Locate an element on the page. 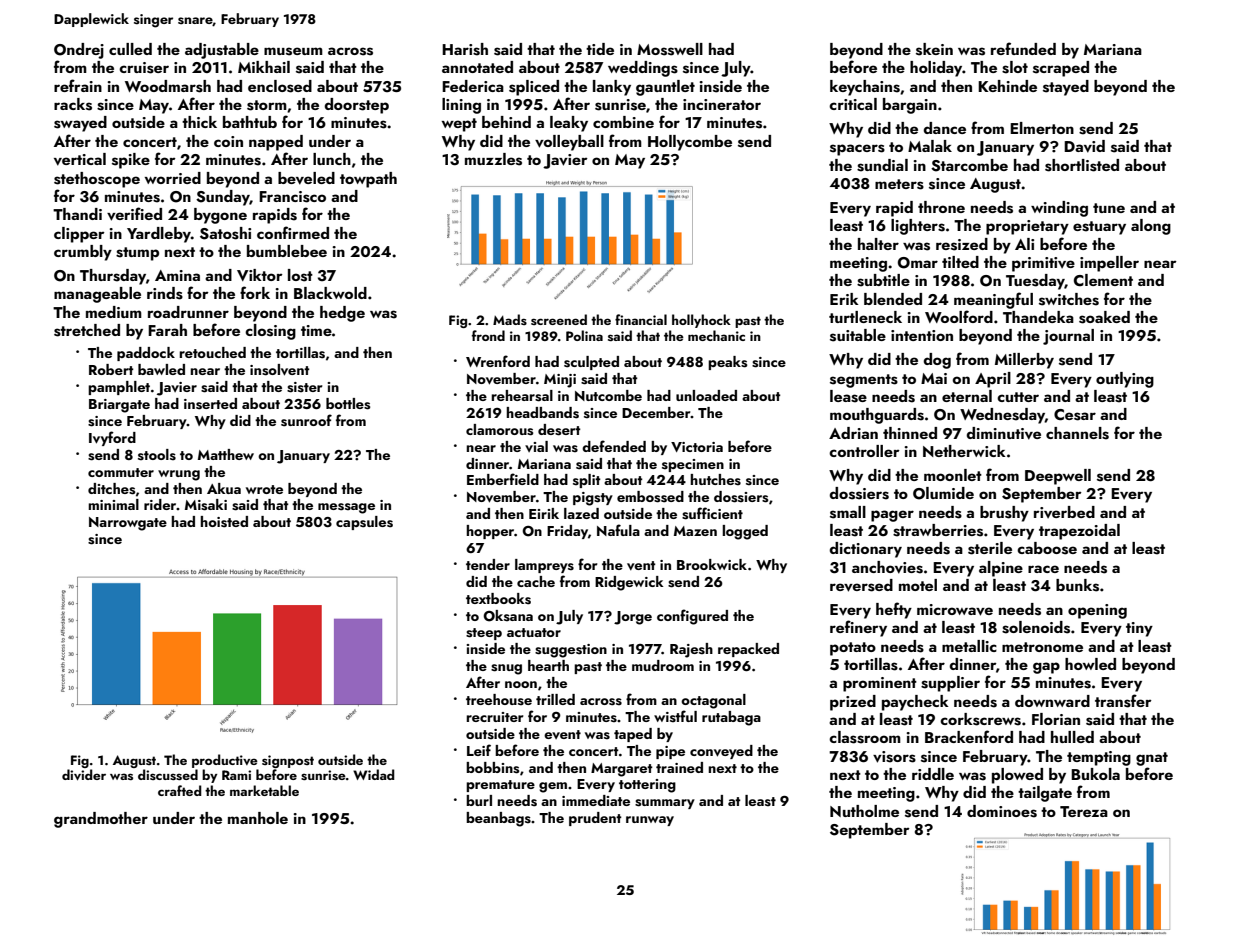 The height and width of the page is (952, 1233). hoisted is located at coordinates (224, 522).
